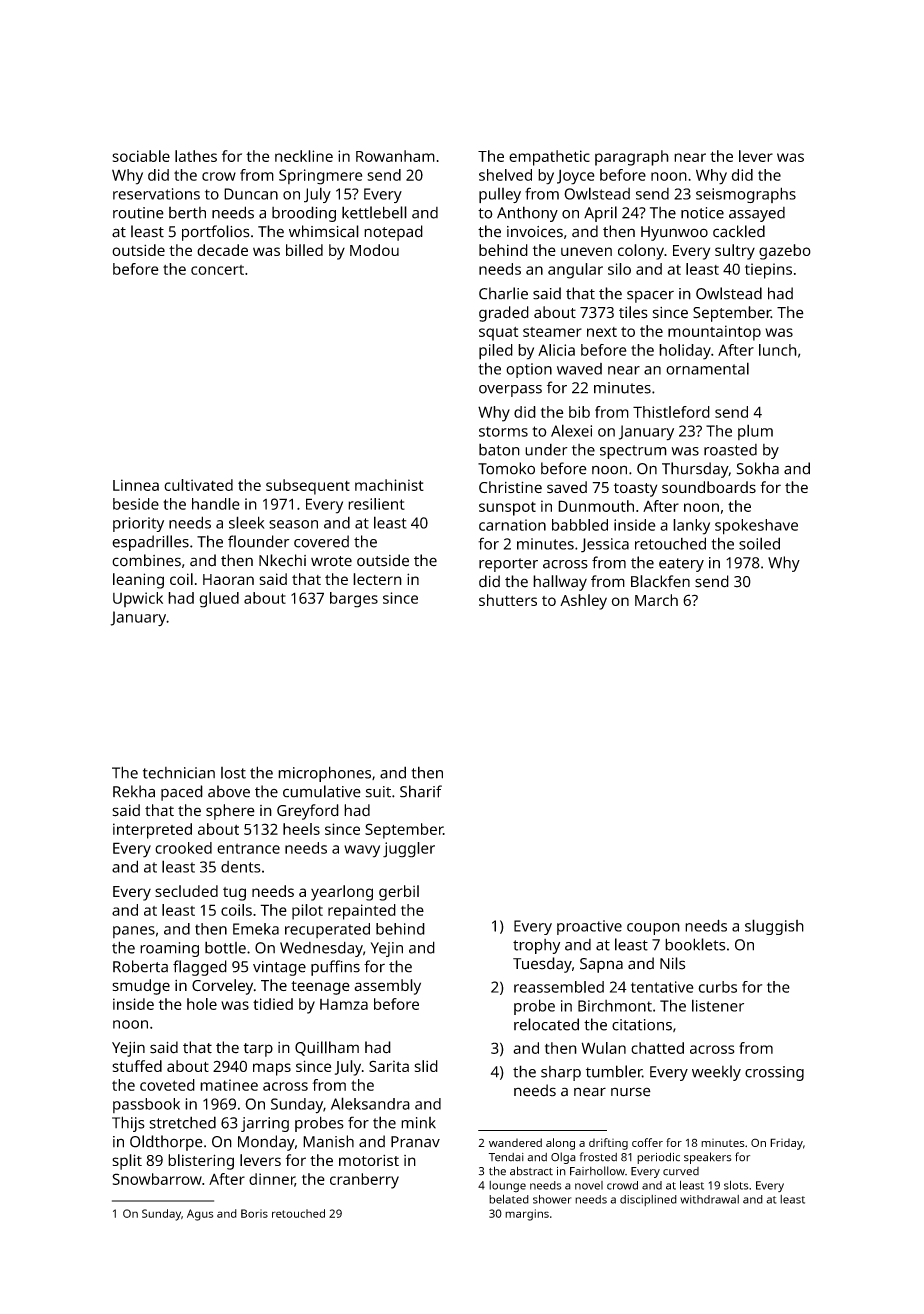 The width and height of the screenshot is (924, 1314). Describe the element at coordinates (217, 270) in the screenshot. I see `concert` at that location.
